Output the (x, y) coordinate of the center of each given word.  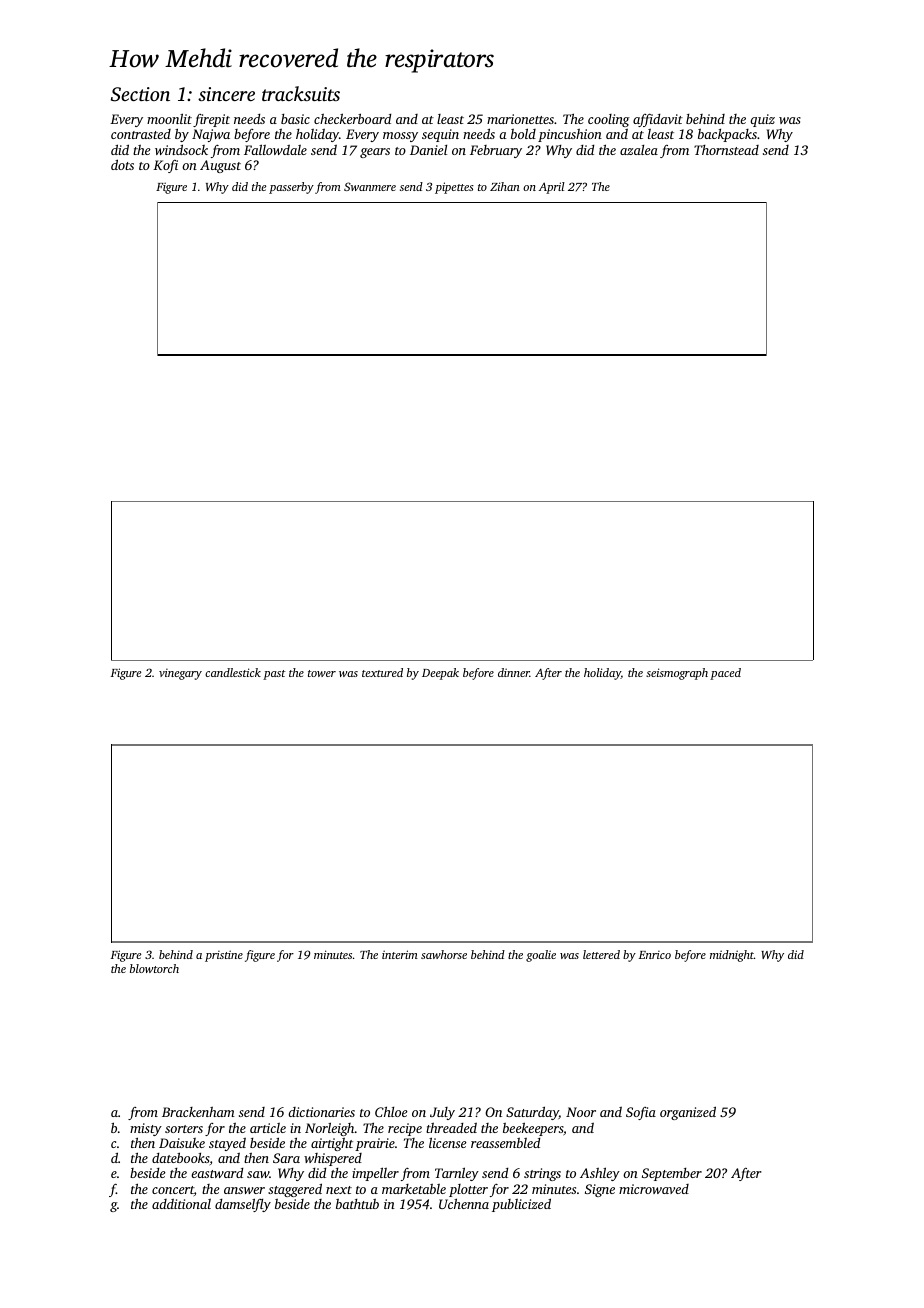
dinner (514, 672)
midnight (732, 956)
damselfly (243, 1205)
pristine (224, 956)
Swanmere (370, 186)
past (274, 675)
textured (382, 672)
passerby (291, 188)
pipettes (454, 188)
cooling (609, 120)
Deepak (440, 674)
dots (122, 164)
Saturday (532, 1113)
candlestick (233, 672)
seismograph (677, 674)
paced (725, 674)
